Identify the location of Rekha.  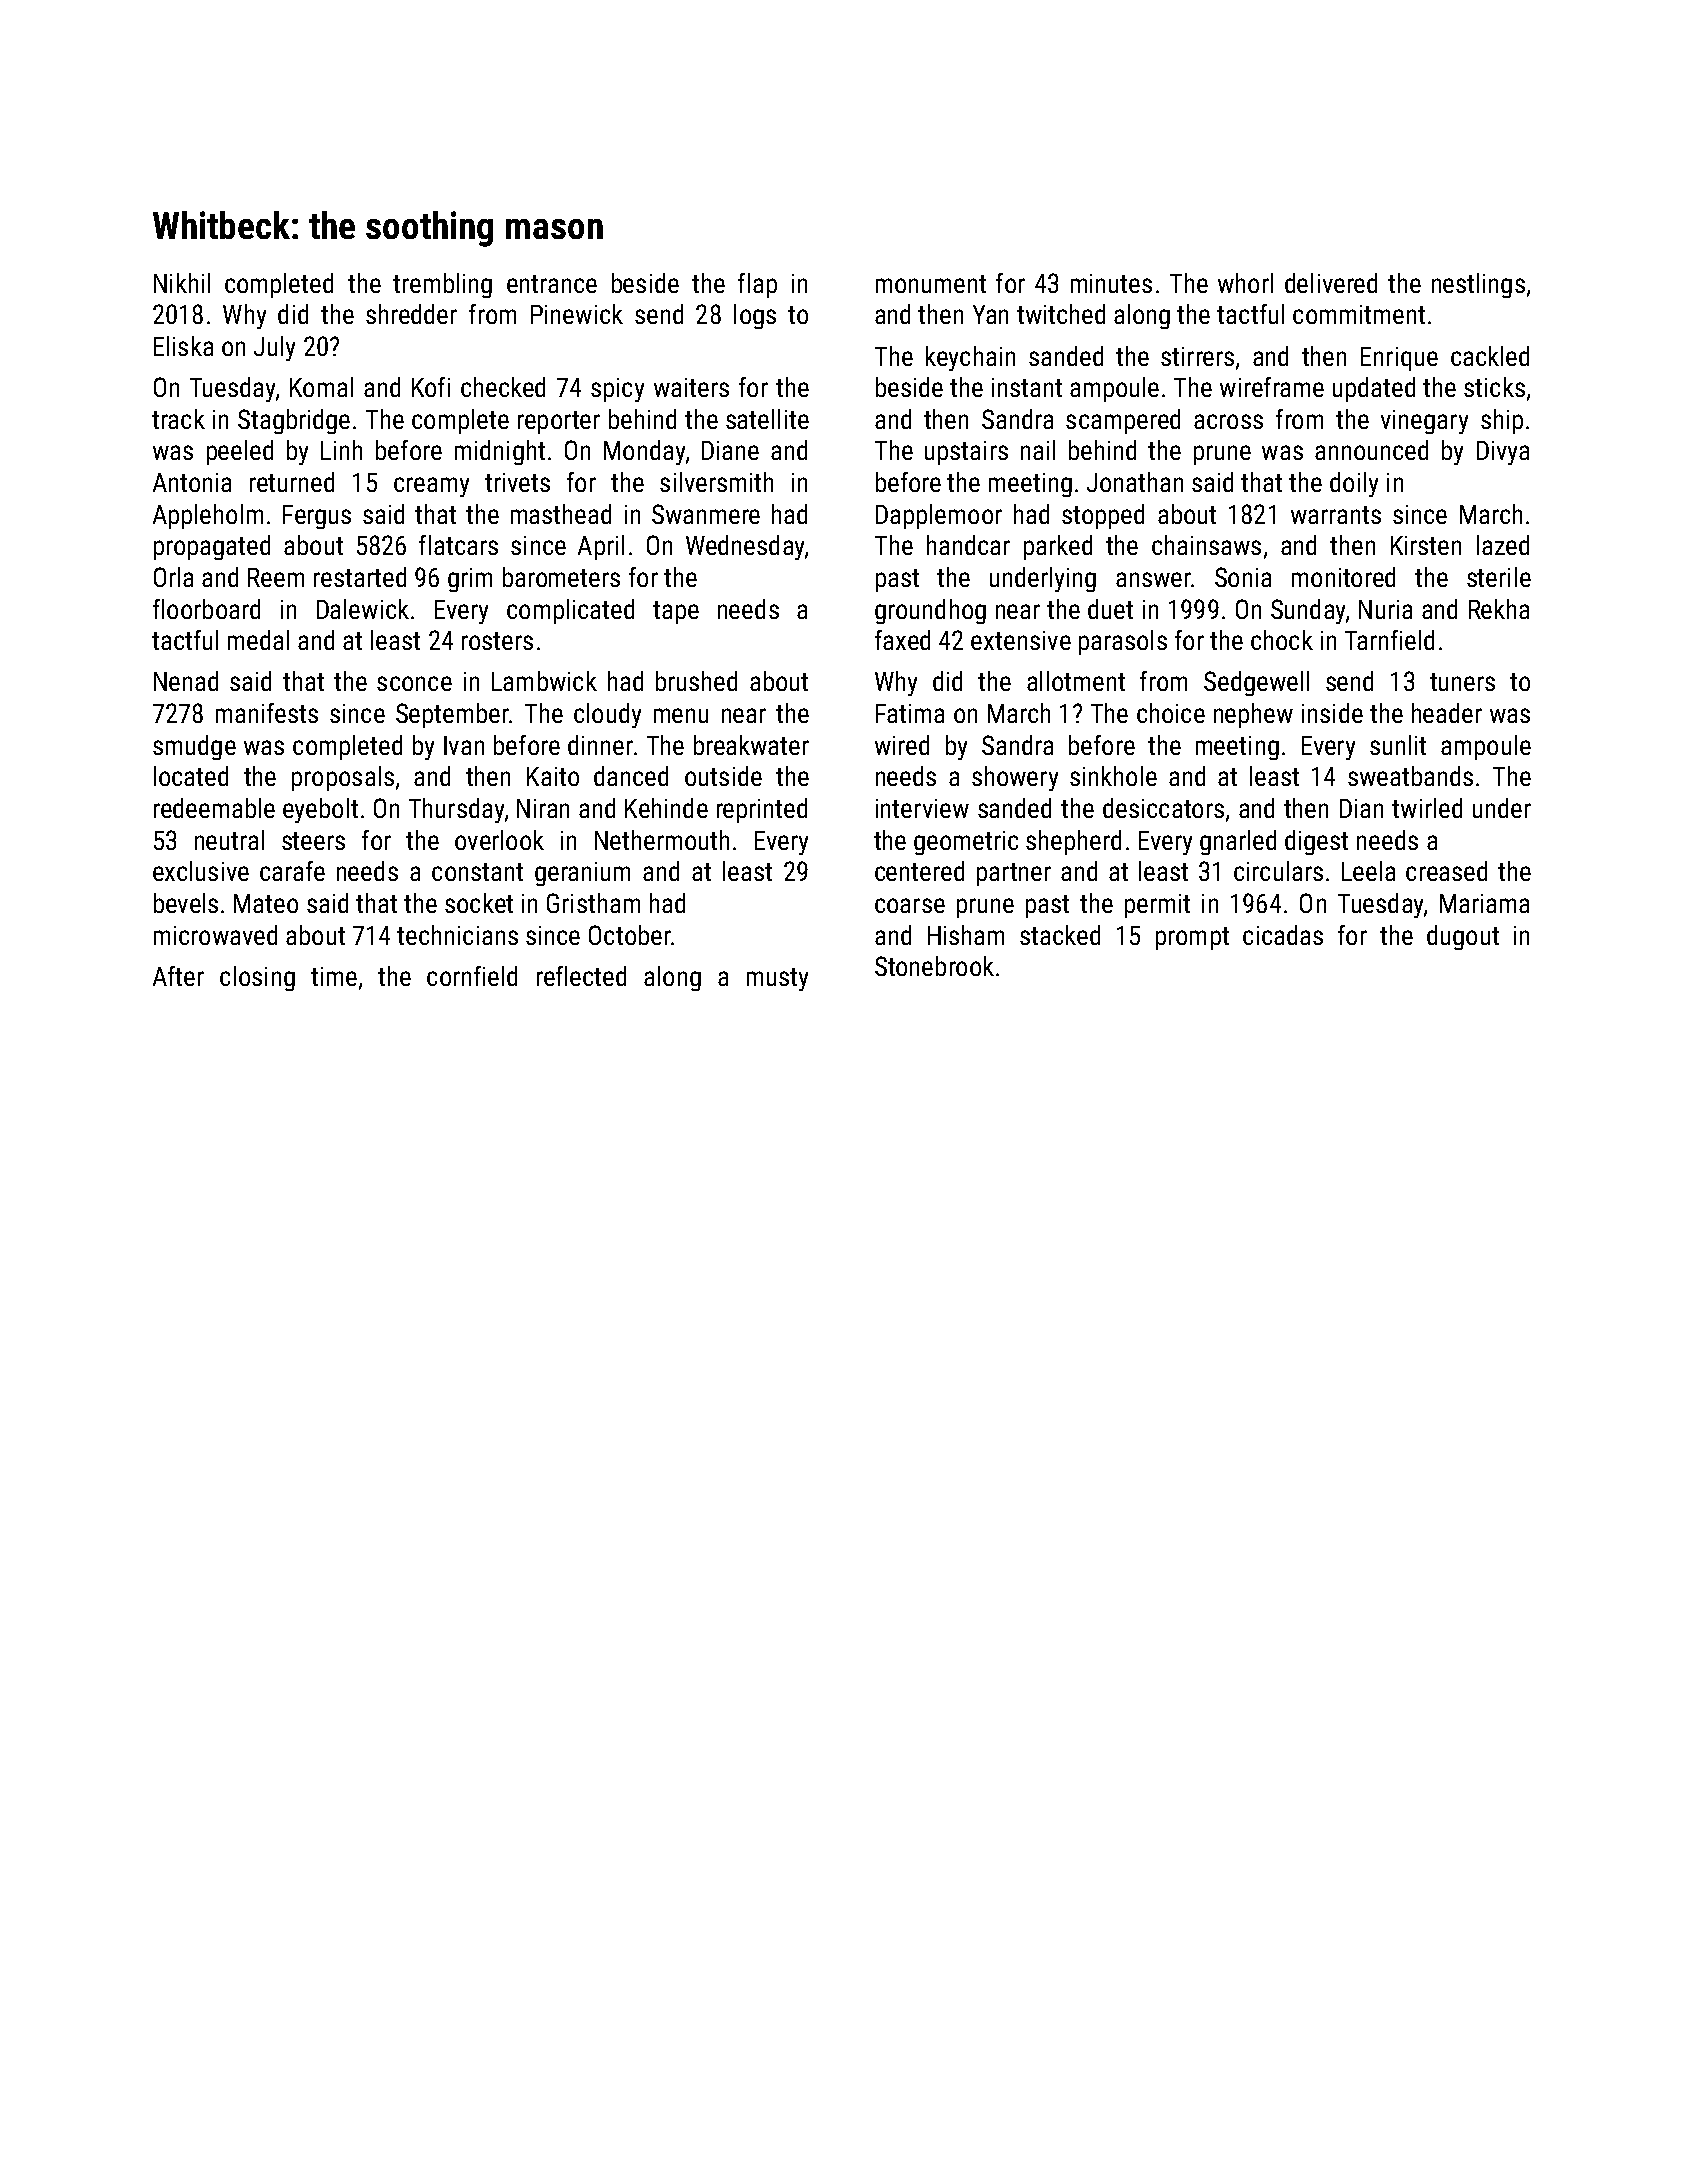
(1499, 609).
